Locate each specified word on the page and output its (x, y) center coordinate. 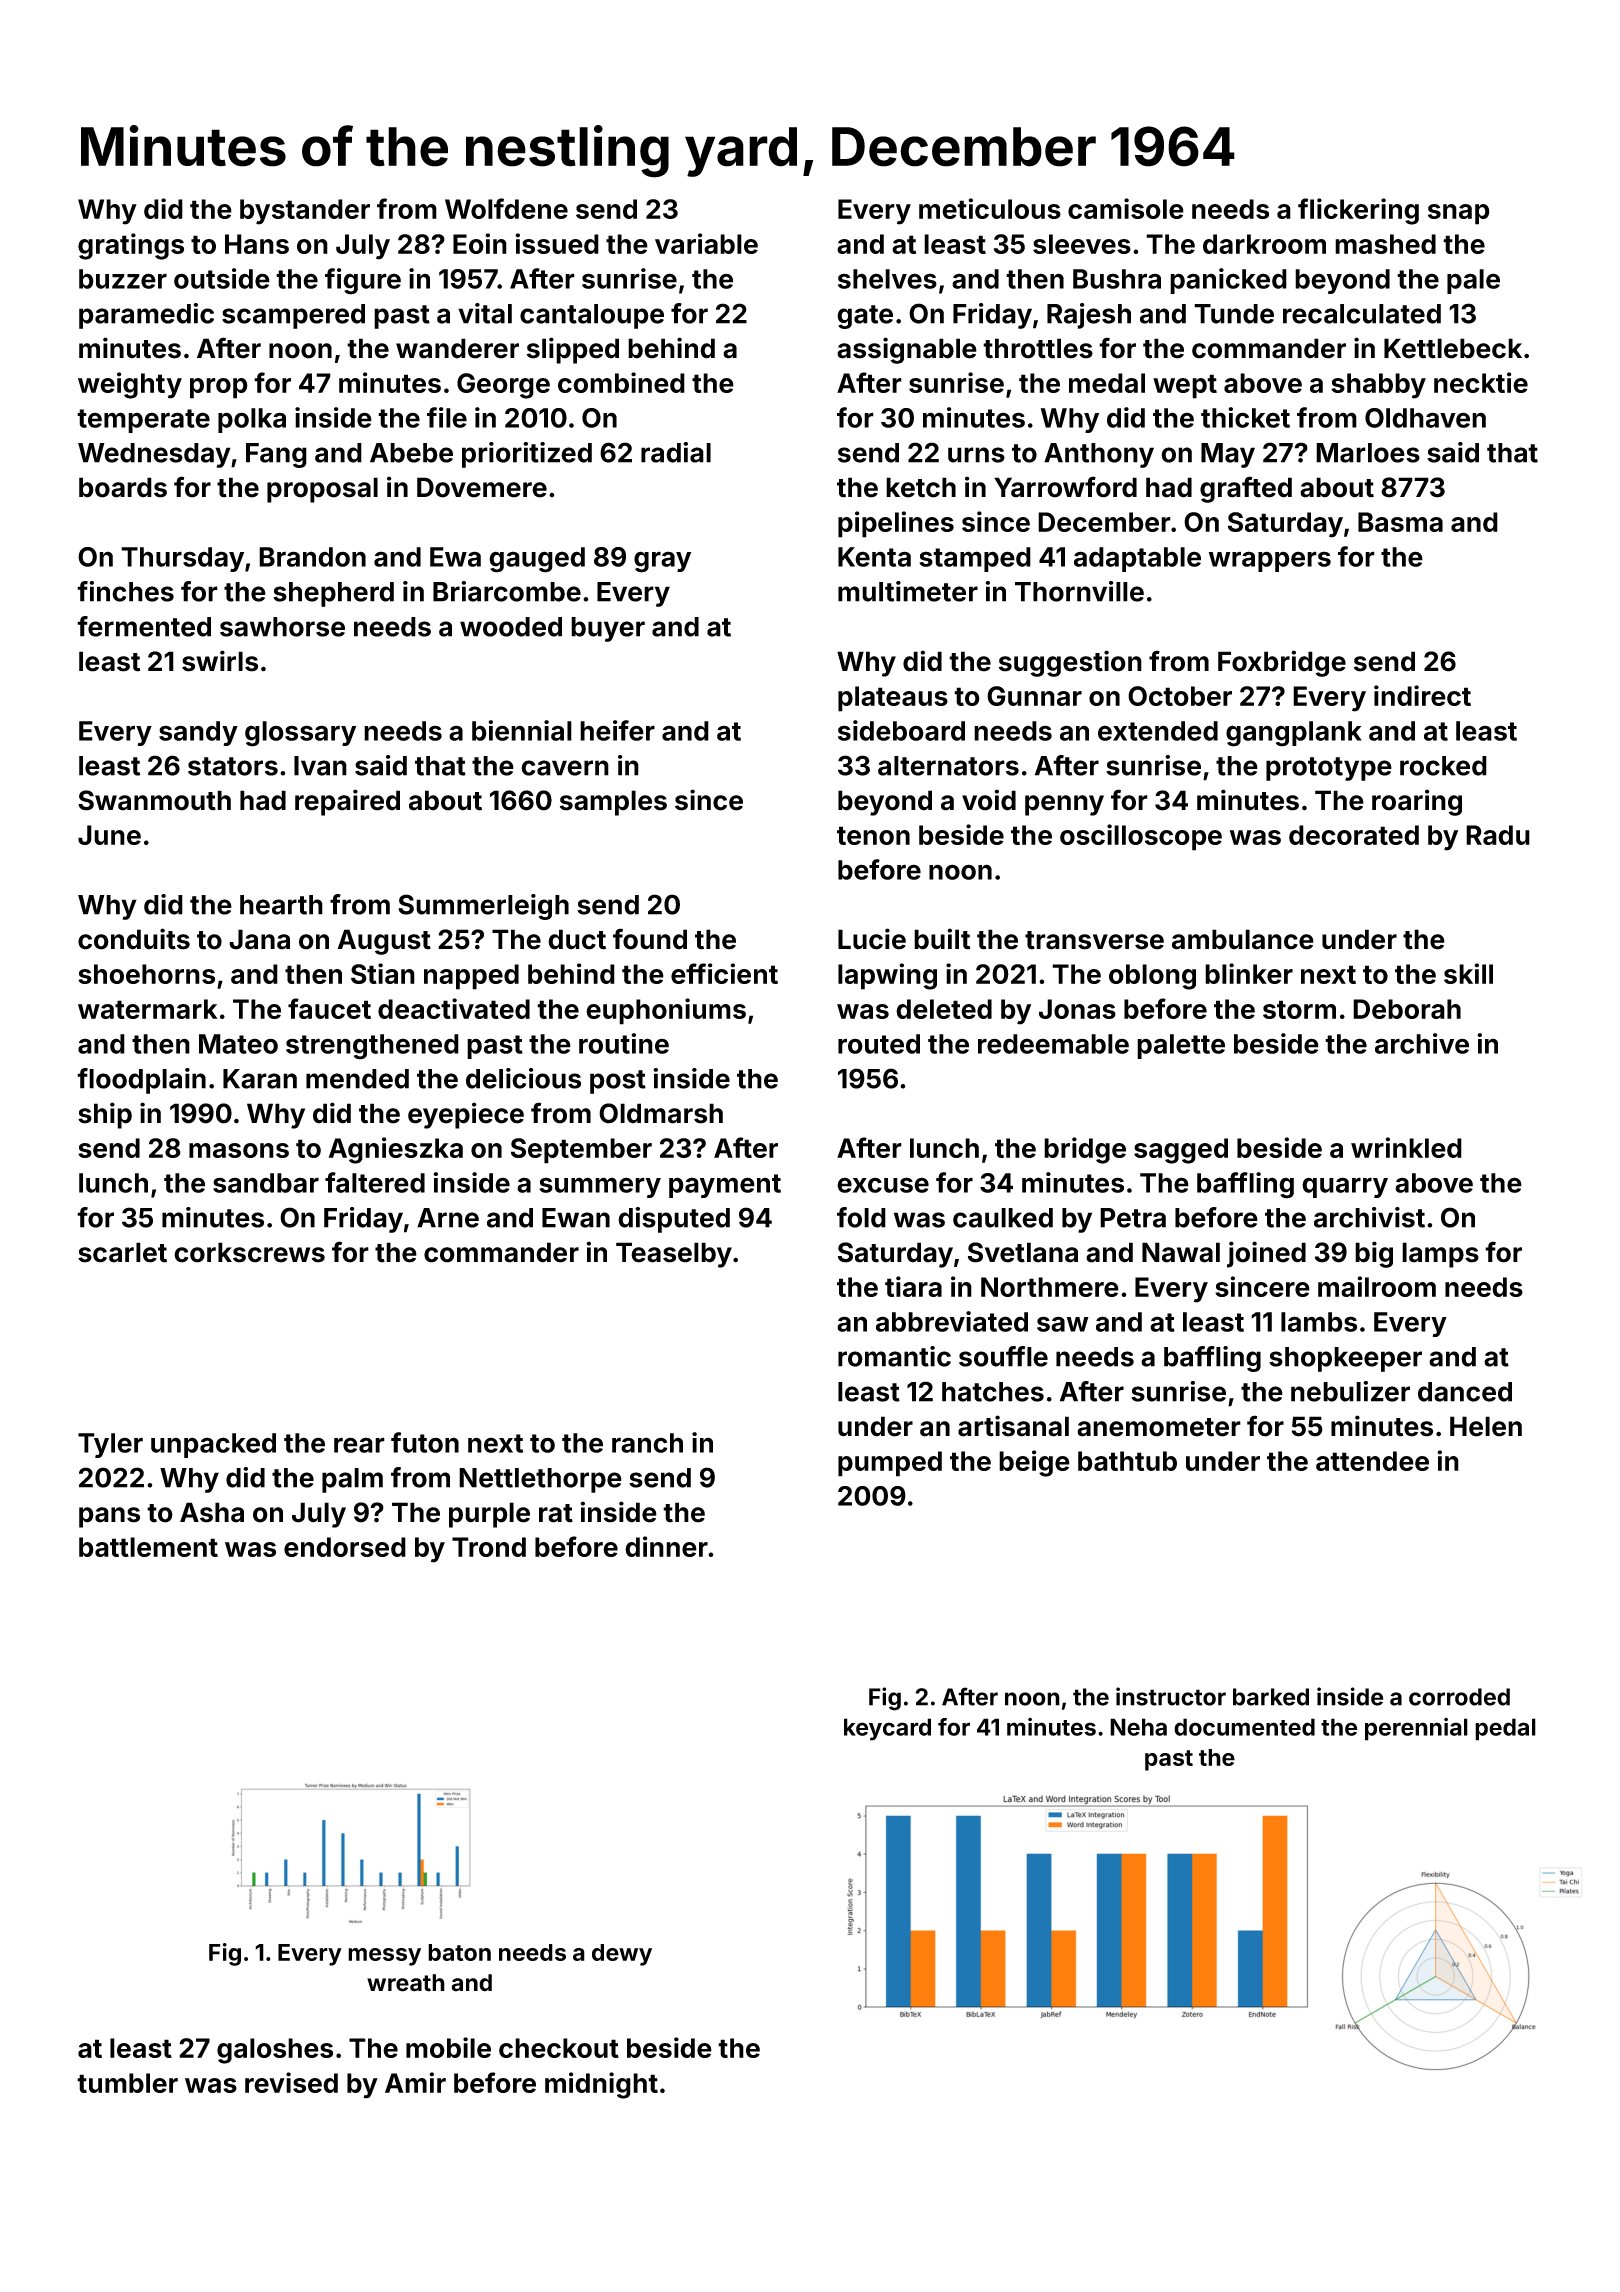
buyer (608, 629)
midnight (601, 2085)
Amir (415, 2082)
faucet (329, 1008)
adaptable (1137, 559)
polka (252, 420)
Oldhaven (1425, 418)
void (989, 800)
